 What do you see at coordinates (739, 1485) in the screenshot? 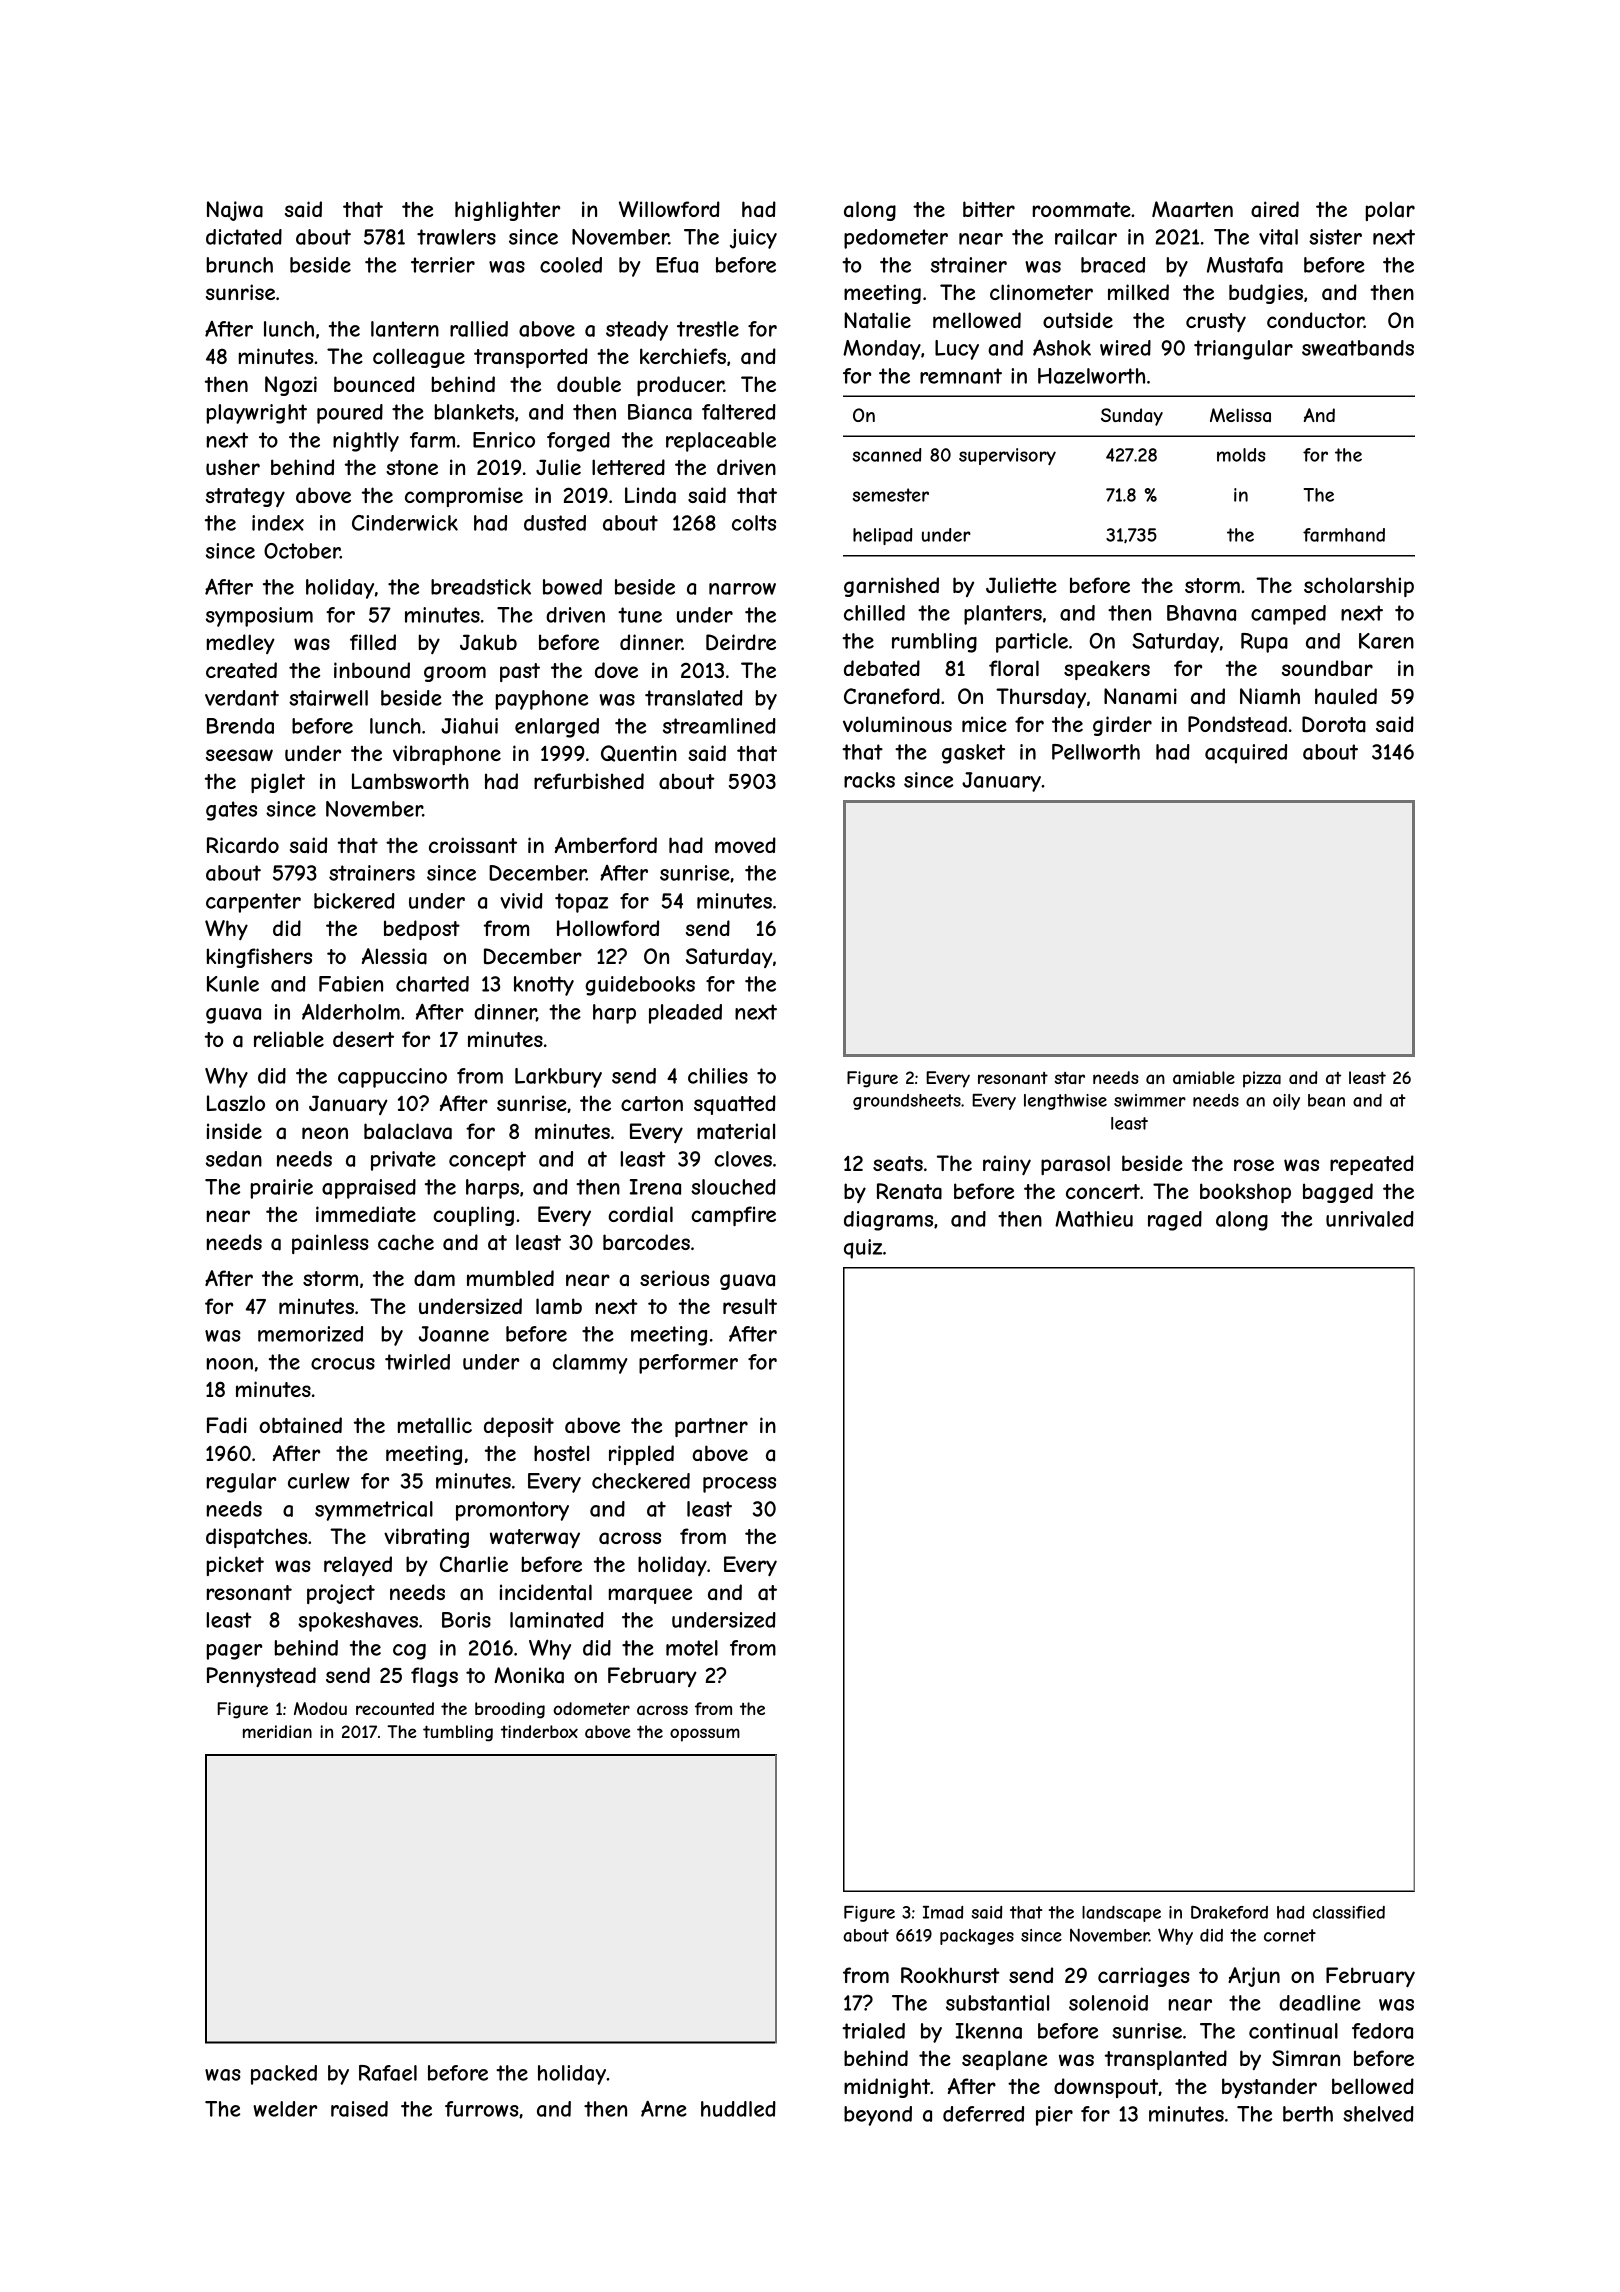
I see `process` at bounding box center [739, 1485].
